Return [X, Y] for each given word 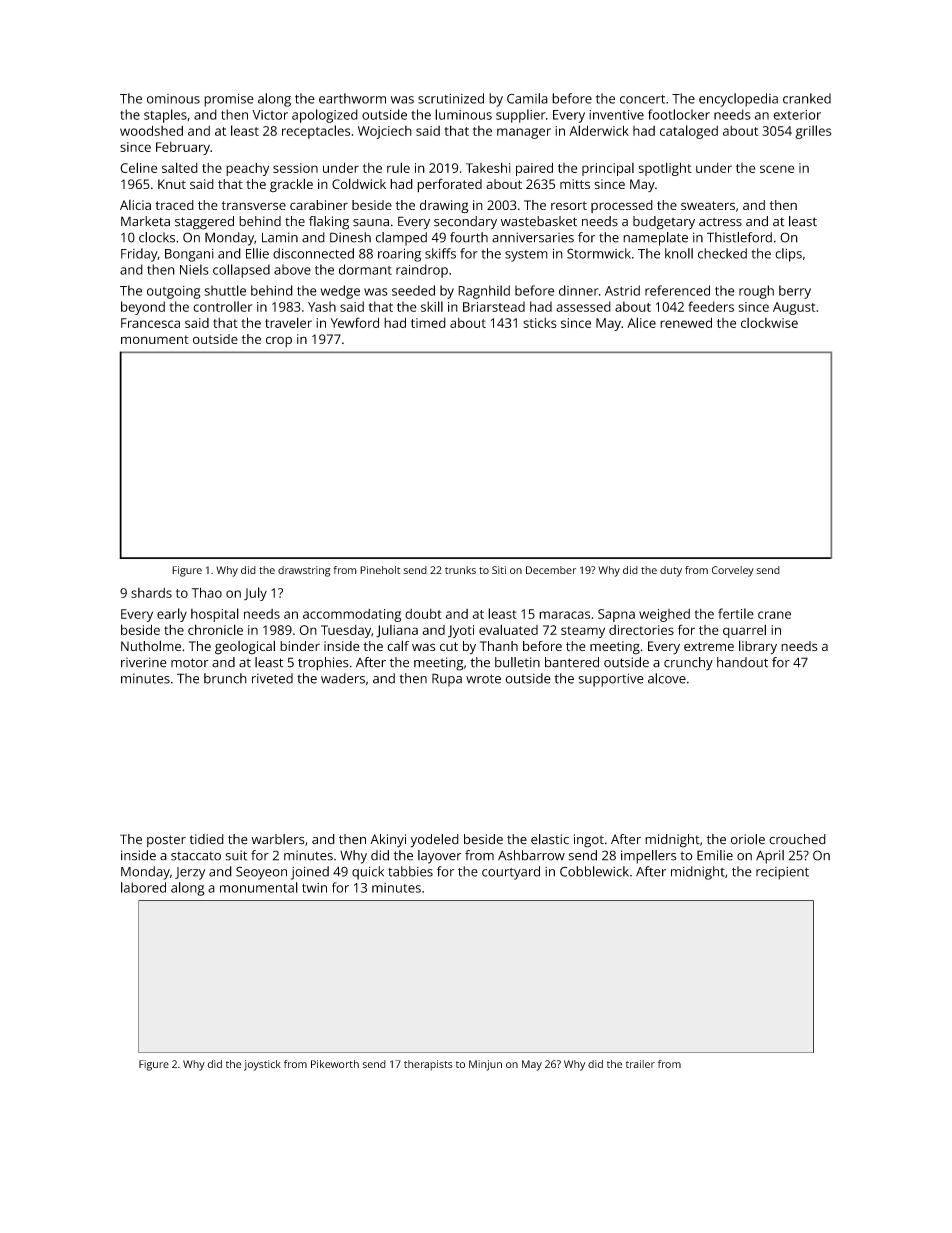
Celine [138, 167]
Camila [527, 98]
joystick [262, 1065]
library [758, 647]
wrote [483, 679]
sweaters [708, 205]
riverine [143, 662]
